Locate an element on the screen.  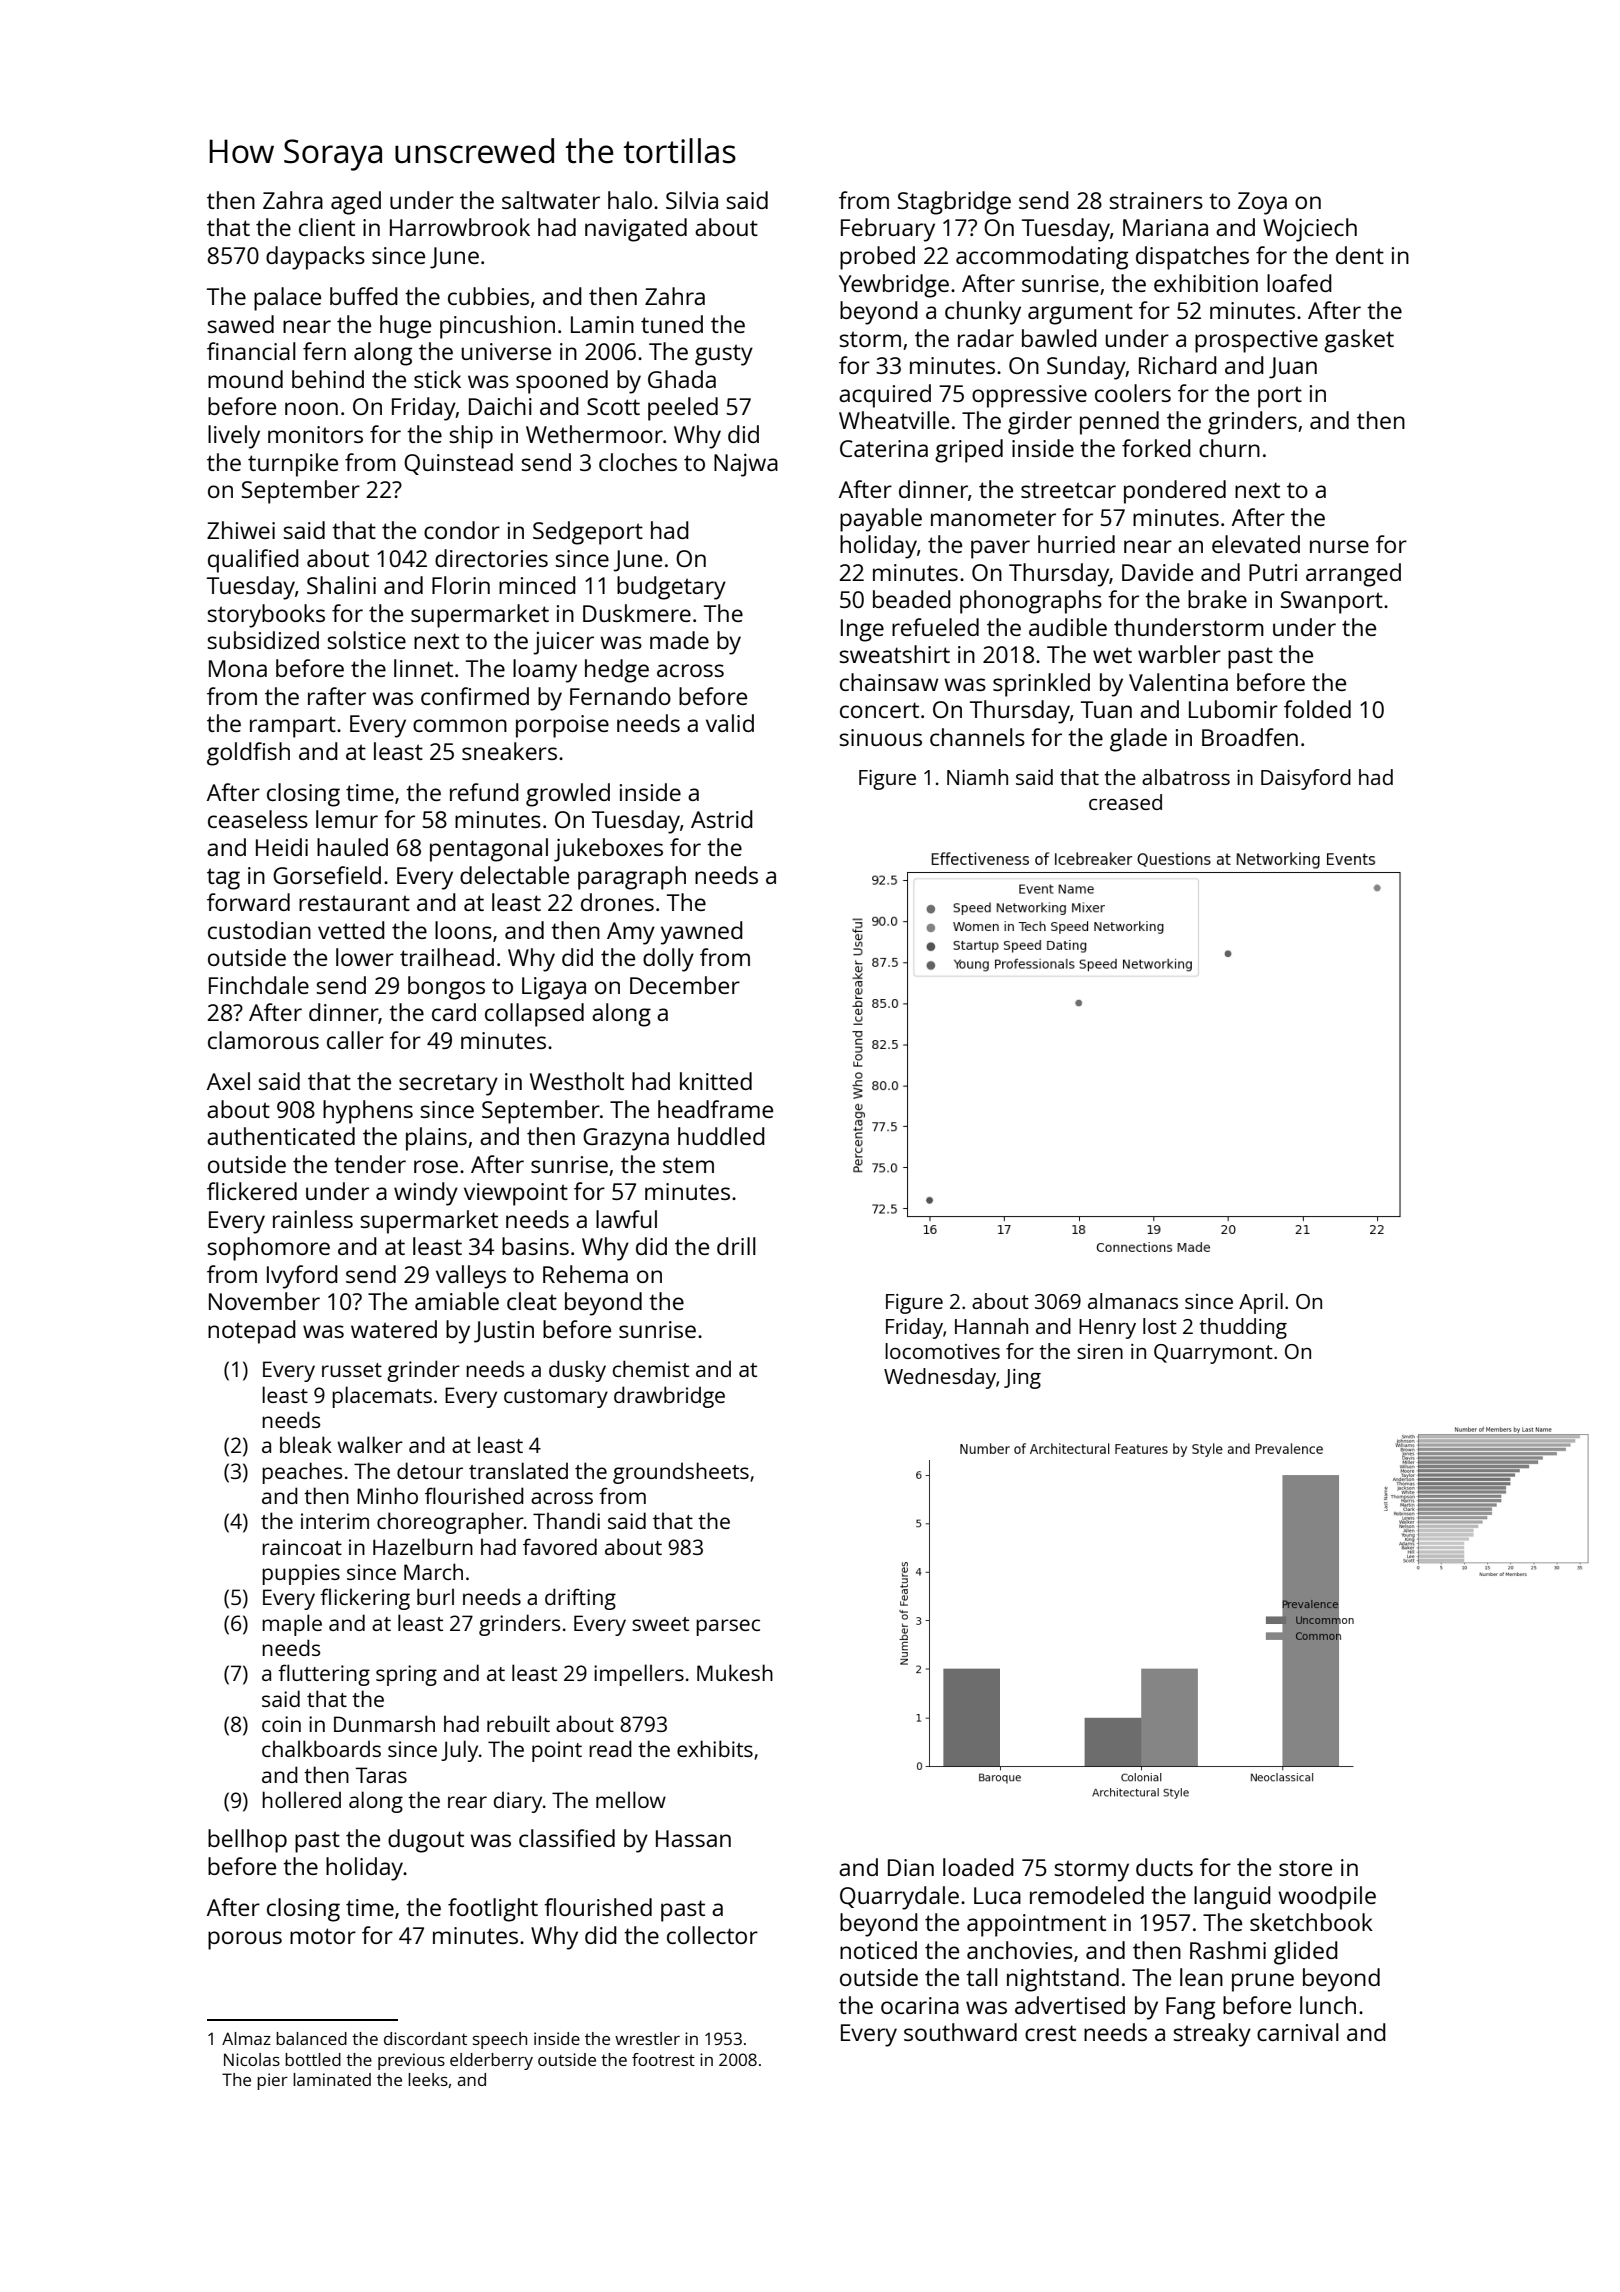
pier is located at coordinates (272, 2081).
